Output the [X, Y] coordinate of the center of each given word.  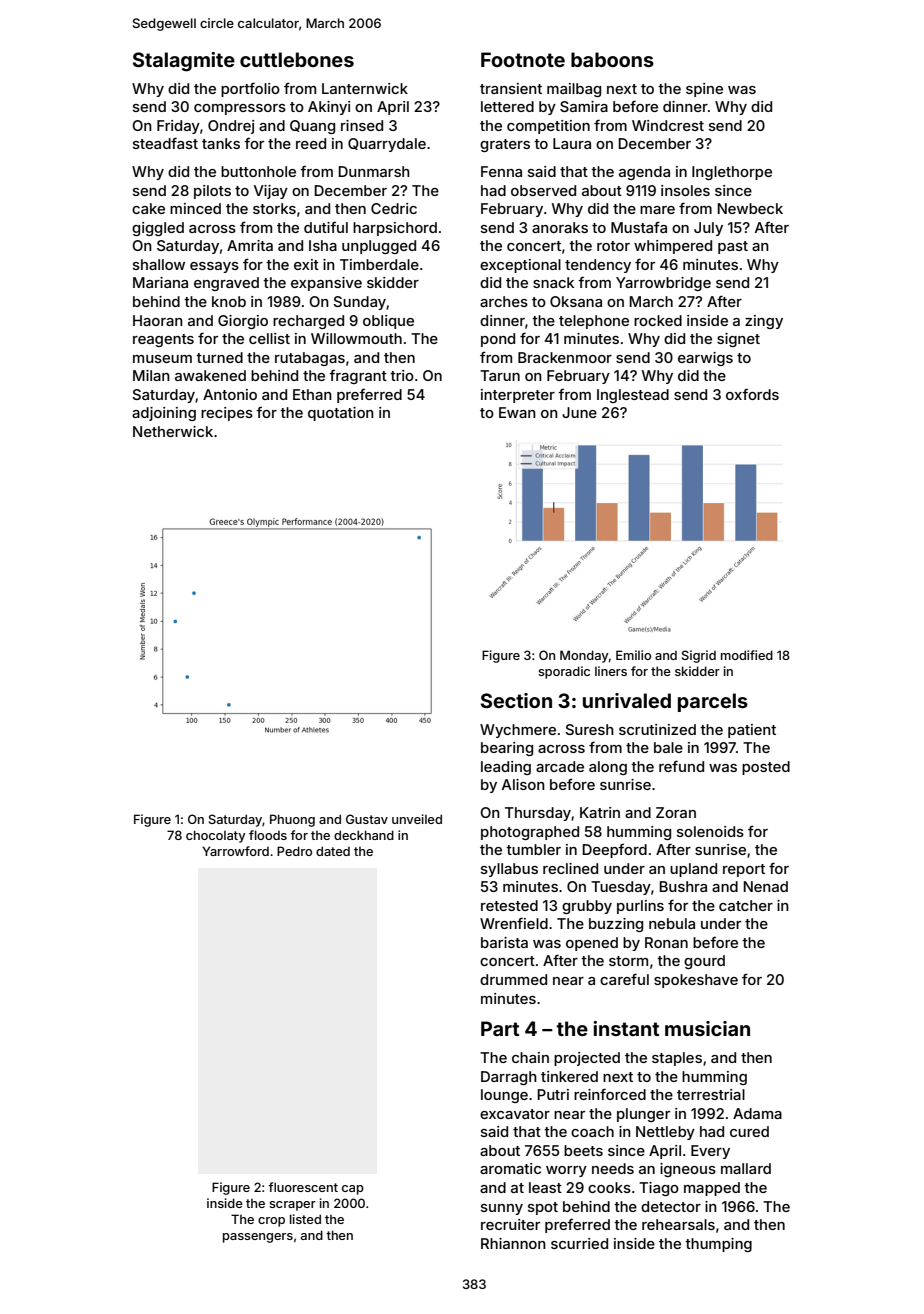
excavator [515, 1114]
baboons [612, 59]
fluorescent [303, 1187]
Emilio [633, 655]
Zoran [676, 812]
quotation [341, 414]
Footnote [523, 59]
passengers [258, 1238]
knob [229, 301]
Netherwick [173, 431]
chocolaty [216, 836]
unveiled [417, 819]
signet [738, 340]
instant [626, 1028]
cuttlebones [297, 59]
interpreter [518, 396]
